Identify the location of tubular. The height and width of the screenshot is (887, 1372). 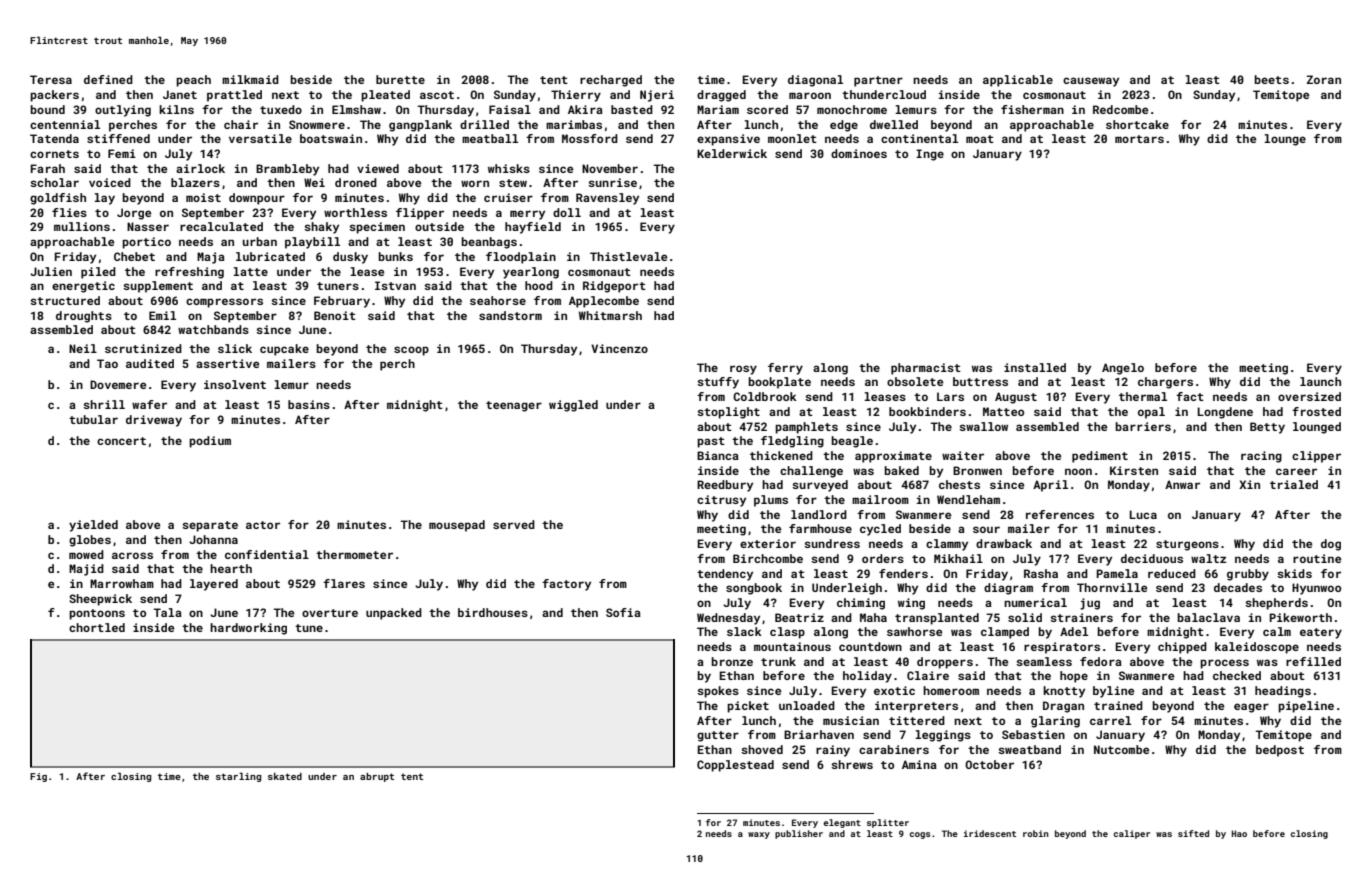
(93, 419).
